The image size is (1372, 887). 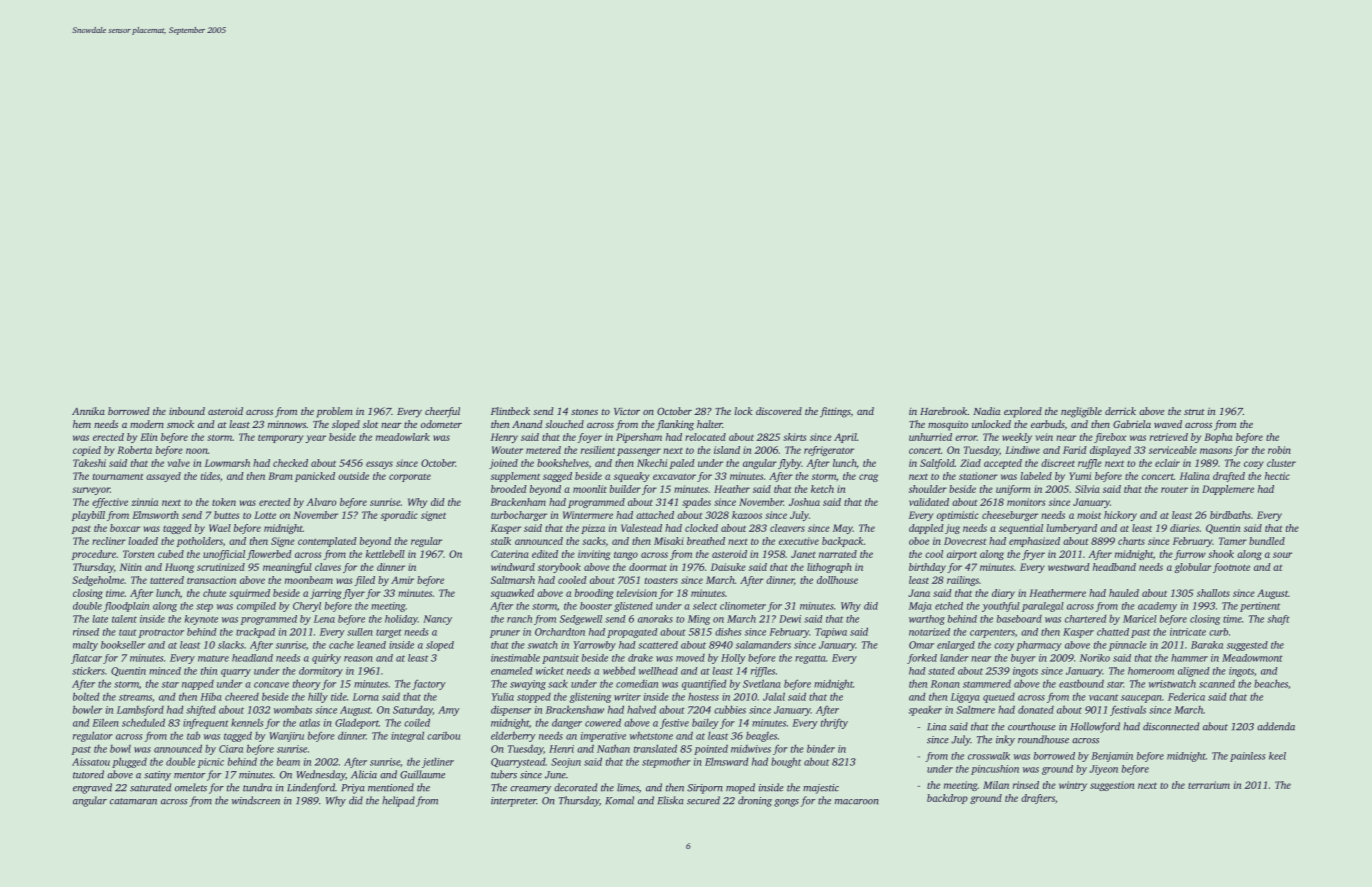 What do you see at coordinates (167, 580) in the screenshot?
I see `tattered` at bounding box center [167, 580].
